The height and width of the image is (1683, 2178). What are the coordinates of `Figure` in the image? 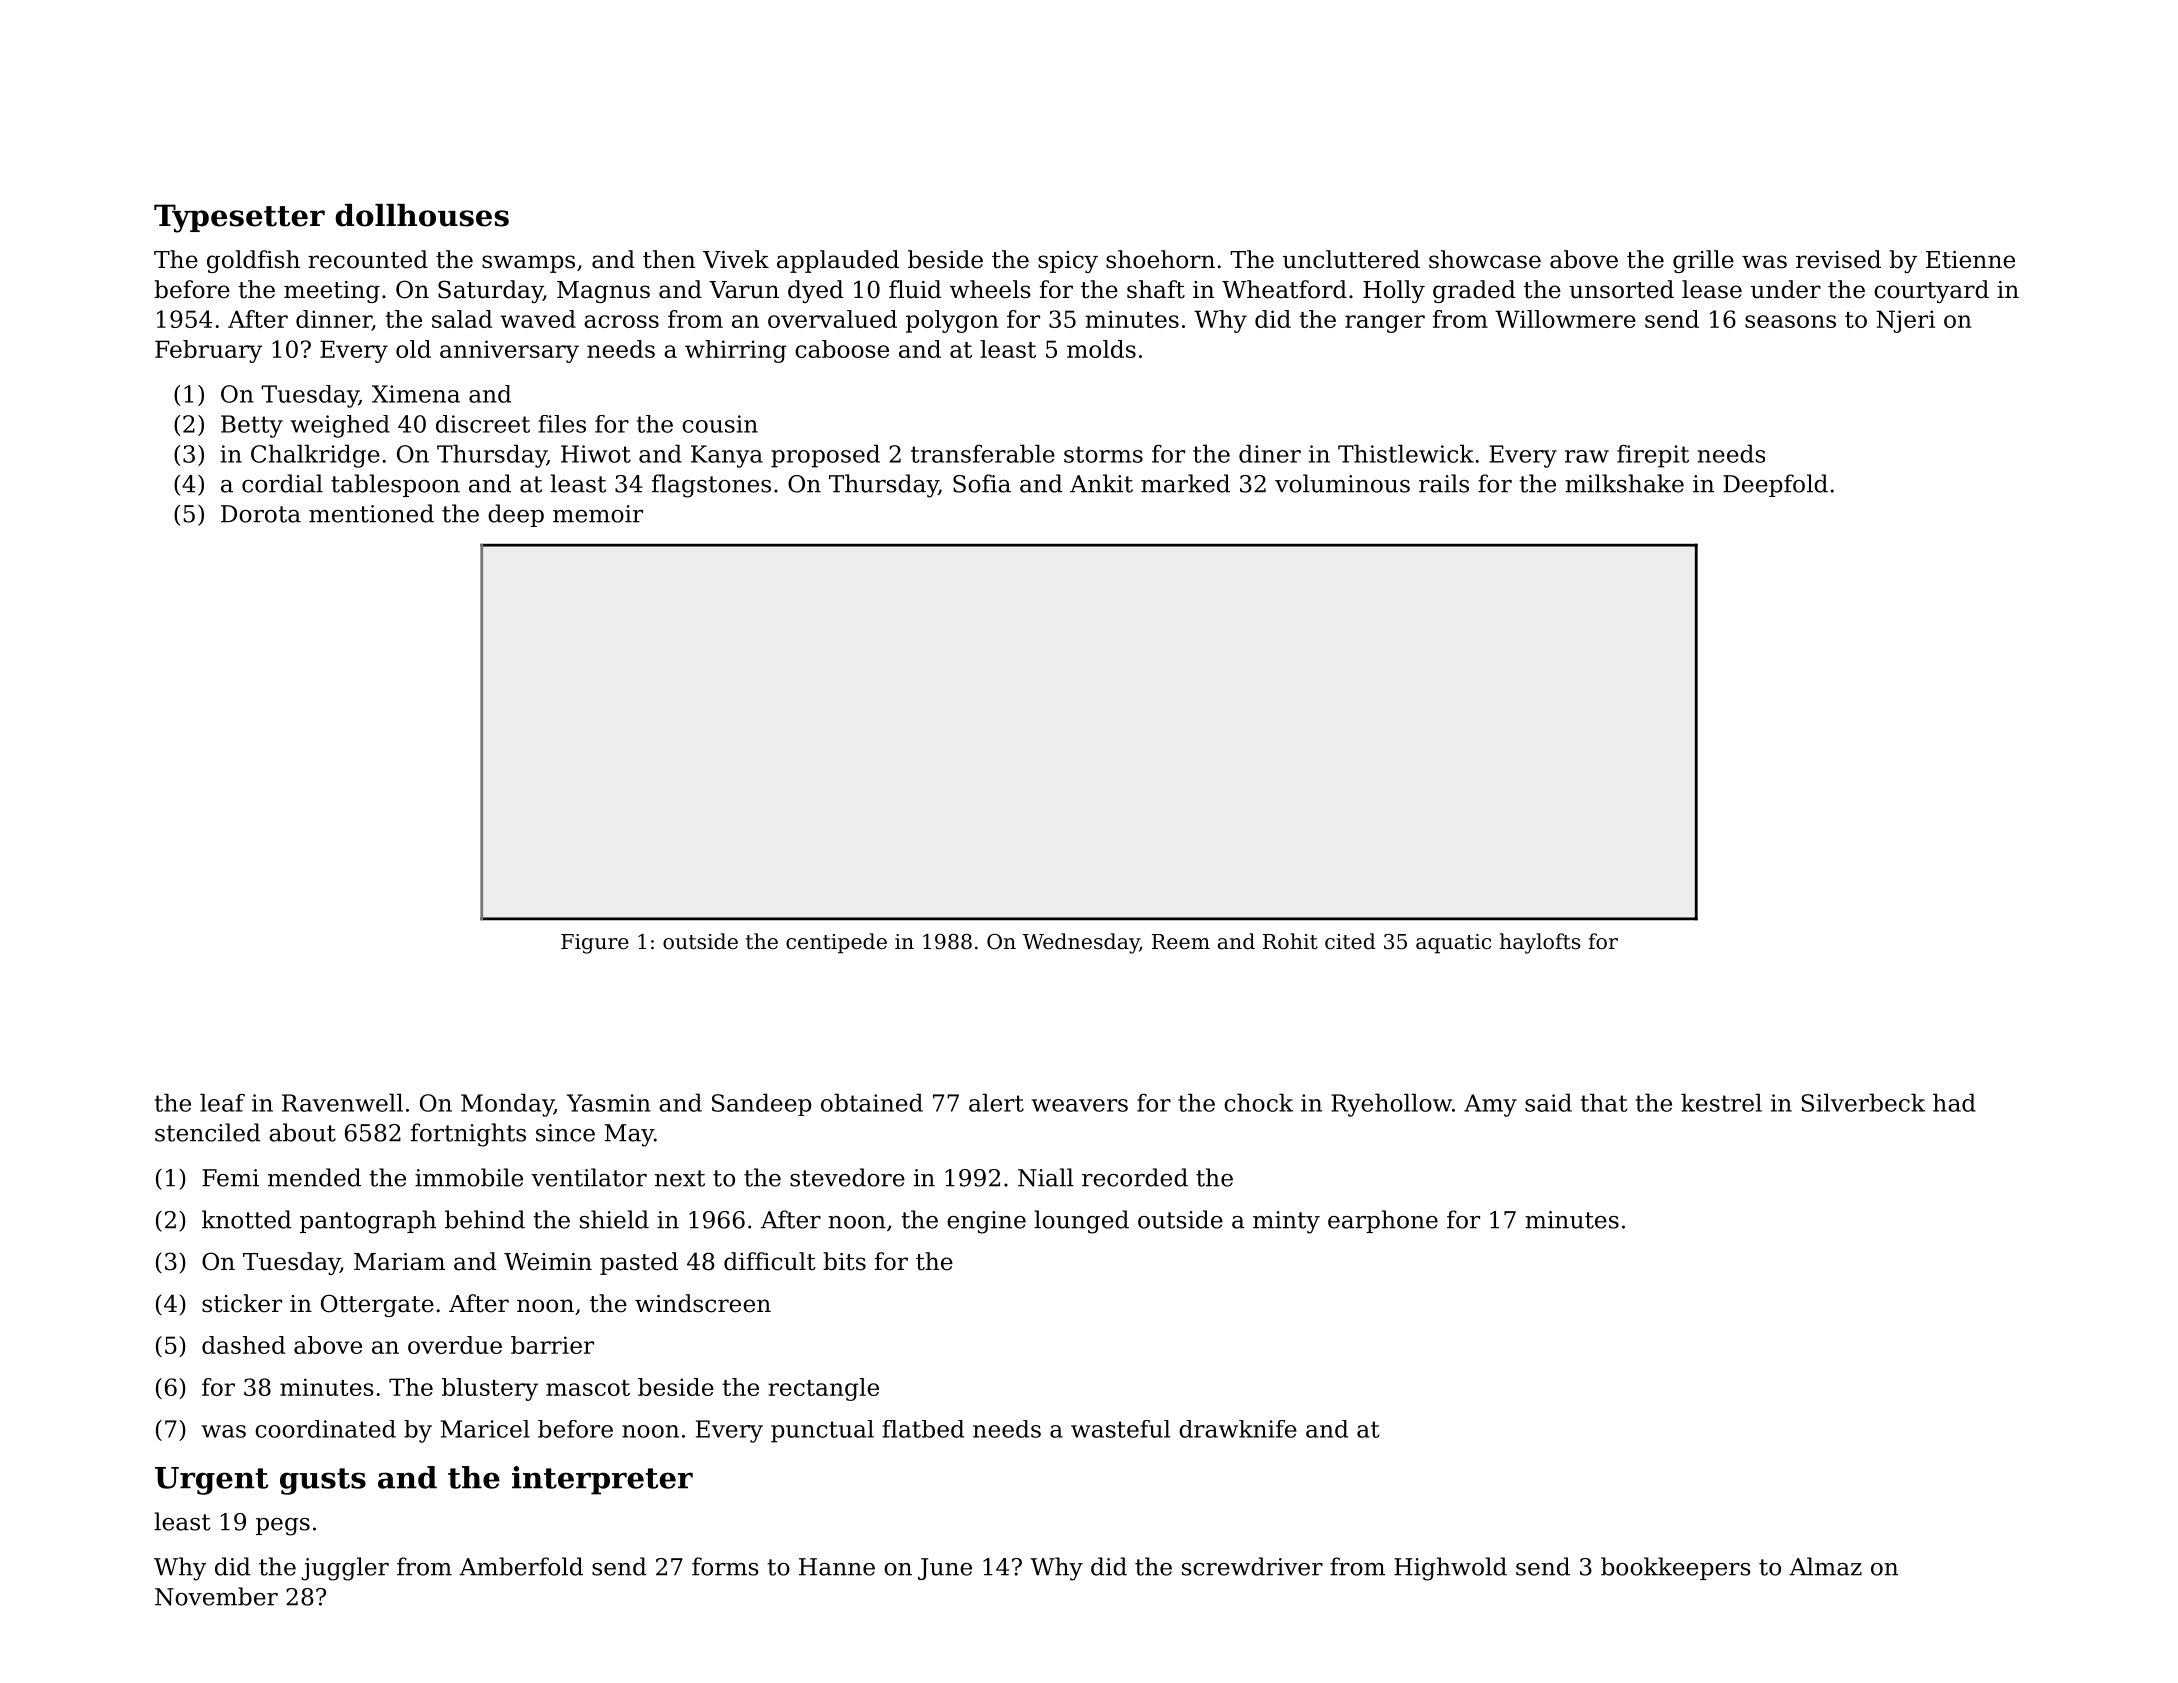 It's located at (595, 944).
